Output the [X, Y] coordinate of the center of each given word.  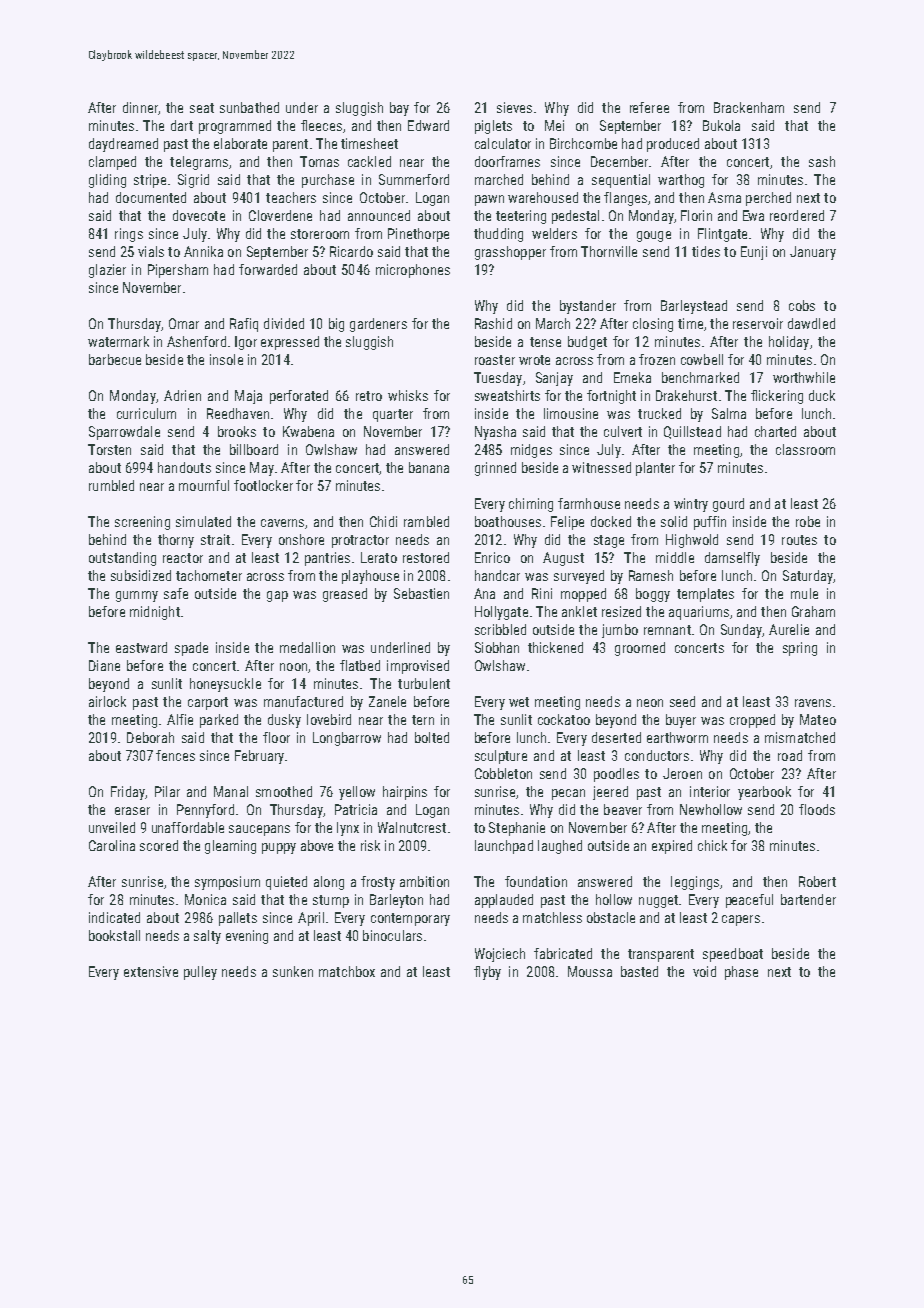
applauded [504, 901]
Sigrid [193, 181]
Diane [104, 665]
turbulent [424, 683]
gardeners [378, 325]
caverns [282, 523]
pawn [489, 200]
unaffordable [188, 827]
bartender [808, 899]
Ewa [753, 215]
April [311, 919]
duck [822, 395]
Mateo [818, 719]
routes [799, 540]
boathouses [508, 521]
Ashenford [196, 341]
